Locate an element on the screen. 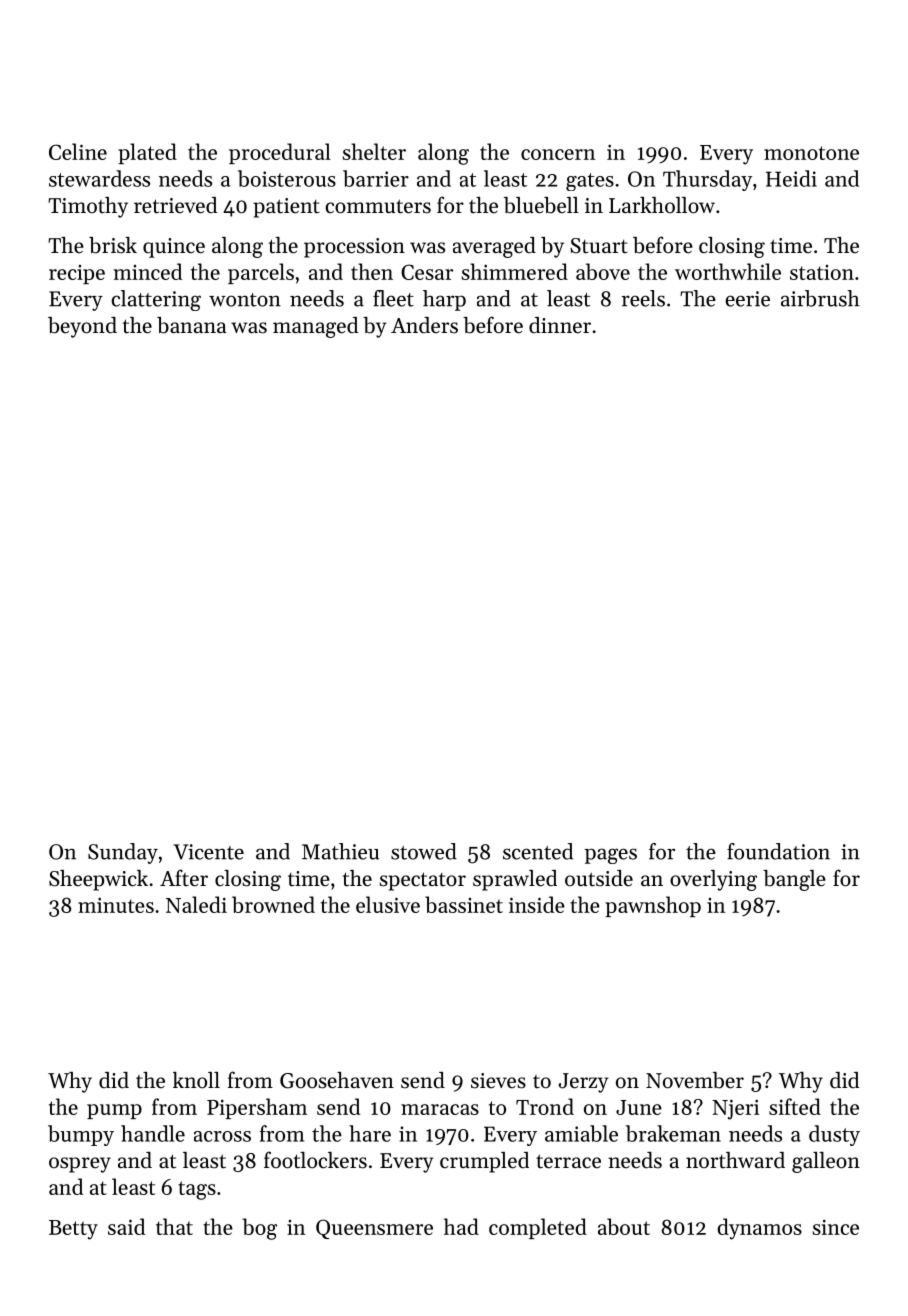 This screenshot has width=908, height=1316. station is located at coordinates (822, 272).
